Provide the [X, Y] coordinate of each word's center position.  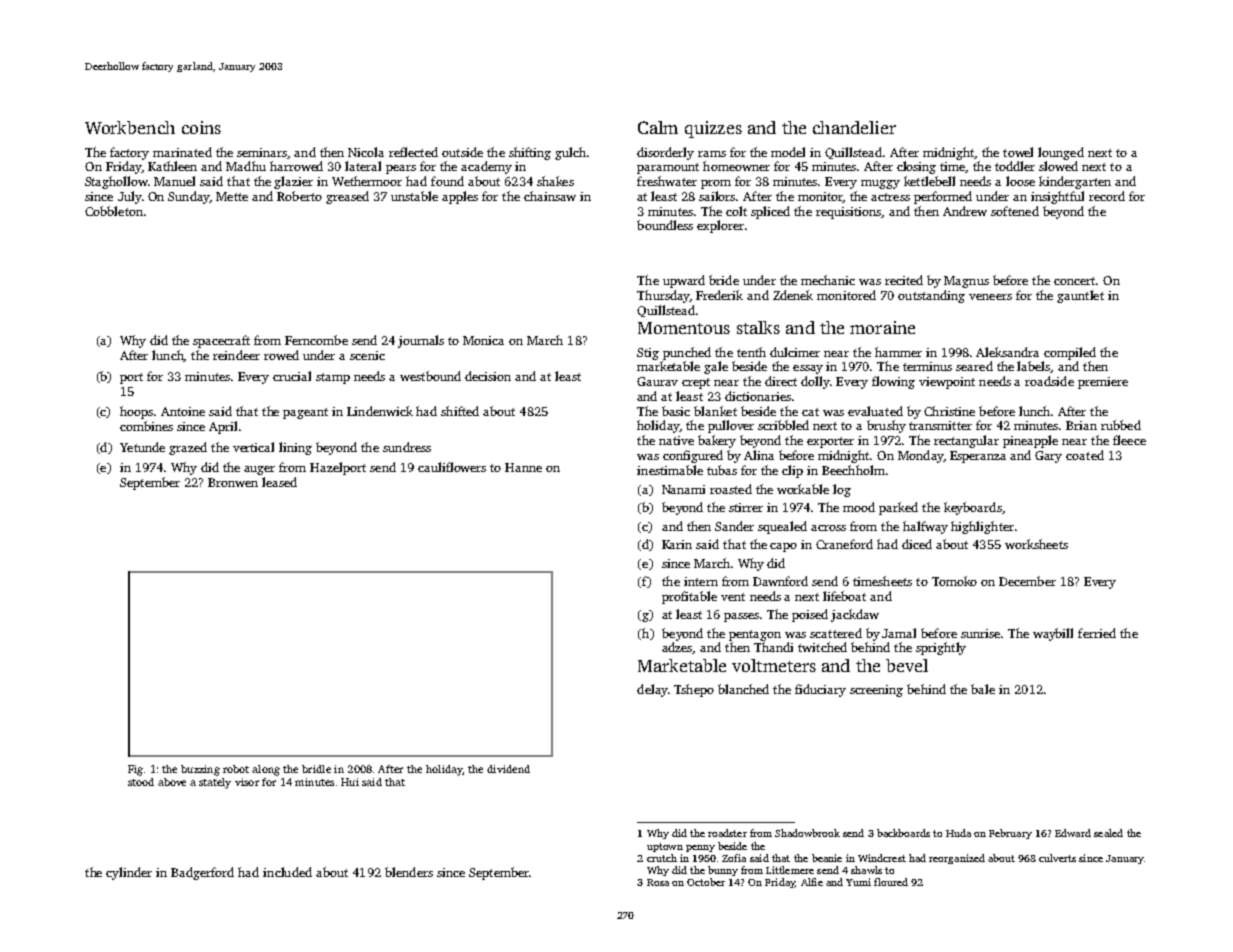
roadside [1049, 381]
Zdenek [793, 295]
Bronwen [233, 482]
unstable [414, 196]
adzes [677, 648]
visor [247, 782]
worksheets [1036, 544]
